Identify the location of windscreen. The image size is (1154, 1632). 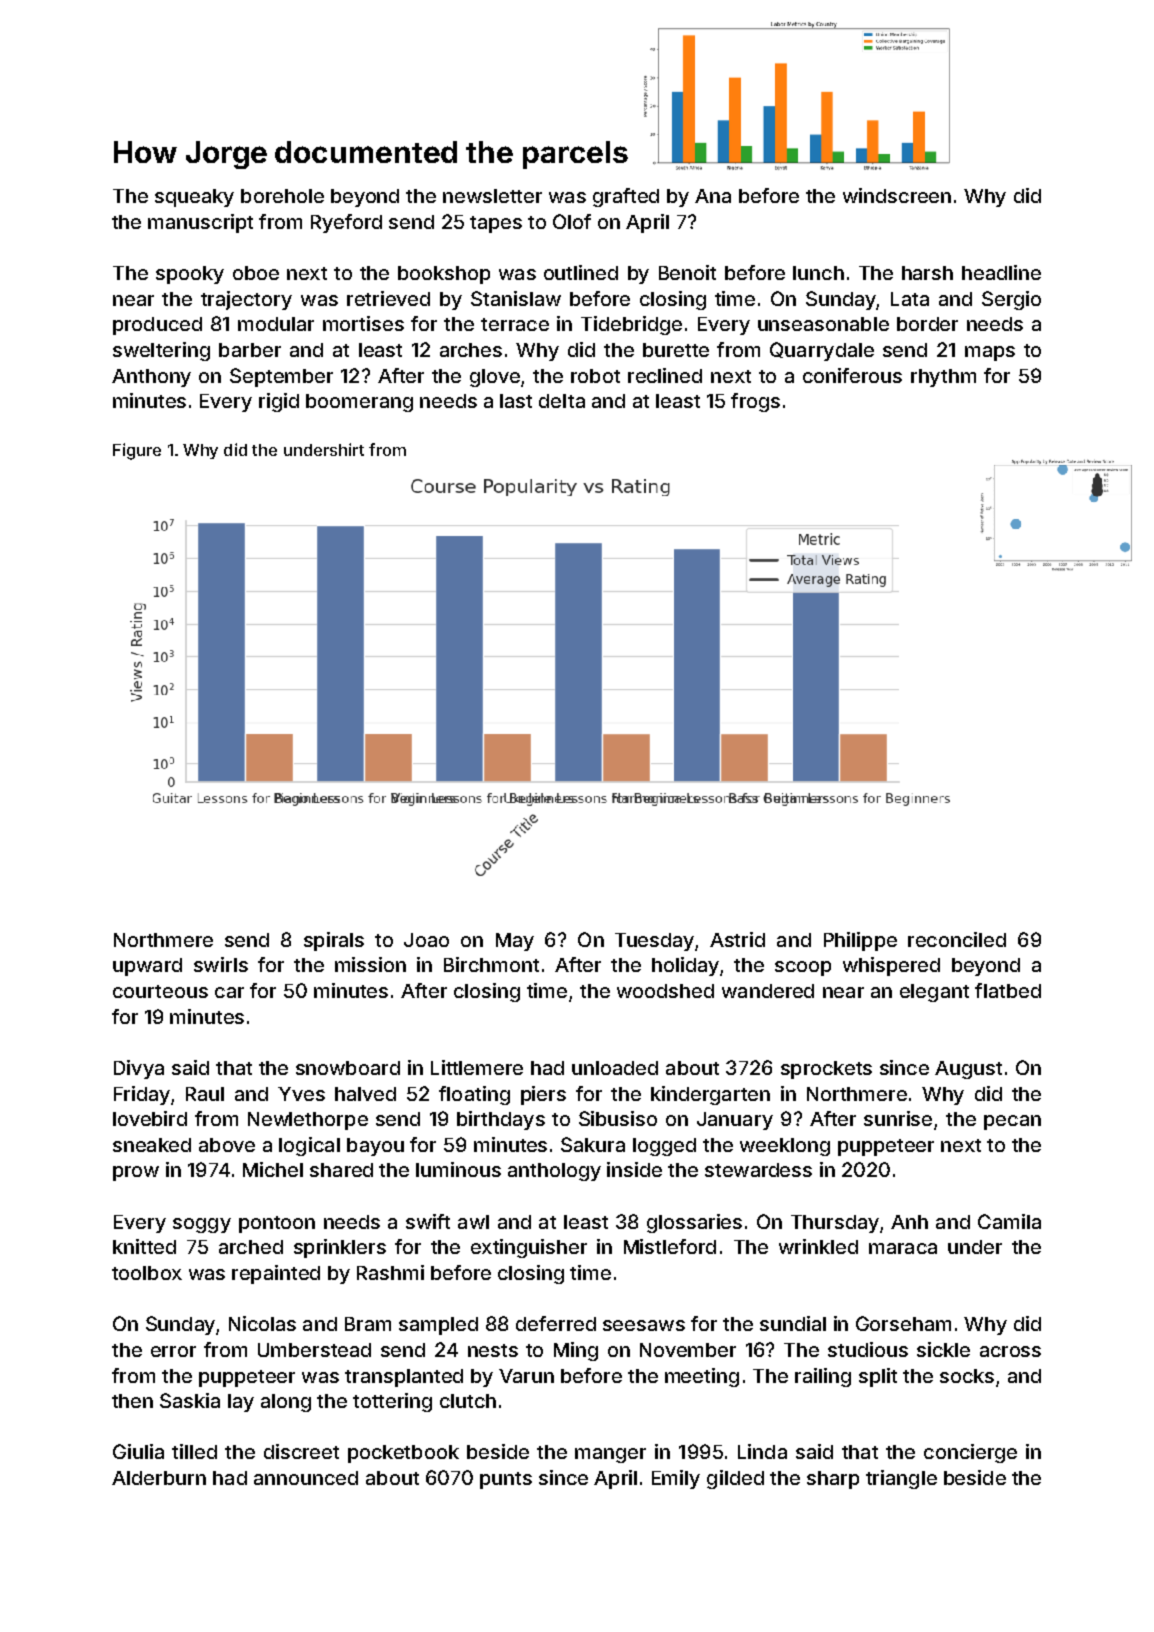
(897, 195).
